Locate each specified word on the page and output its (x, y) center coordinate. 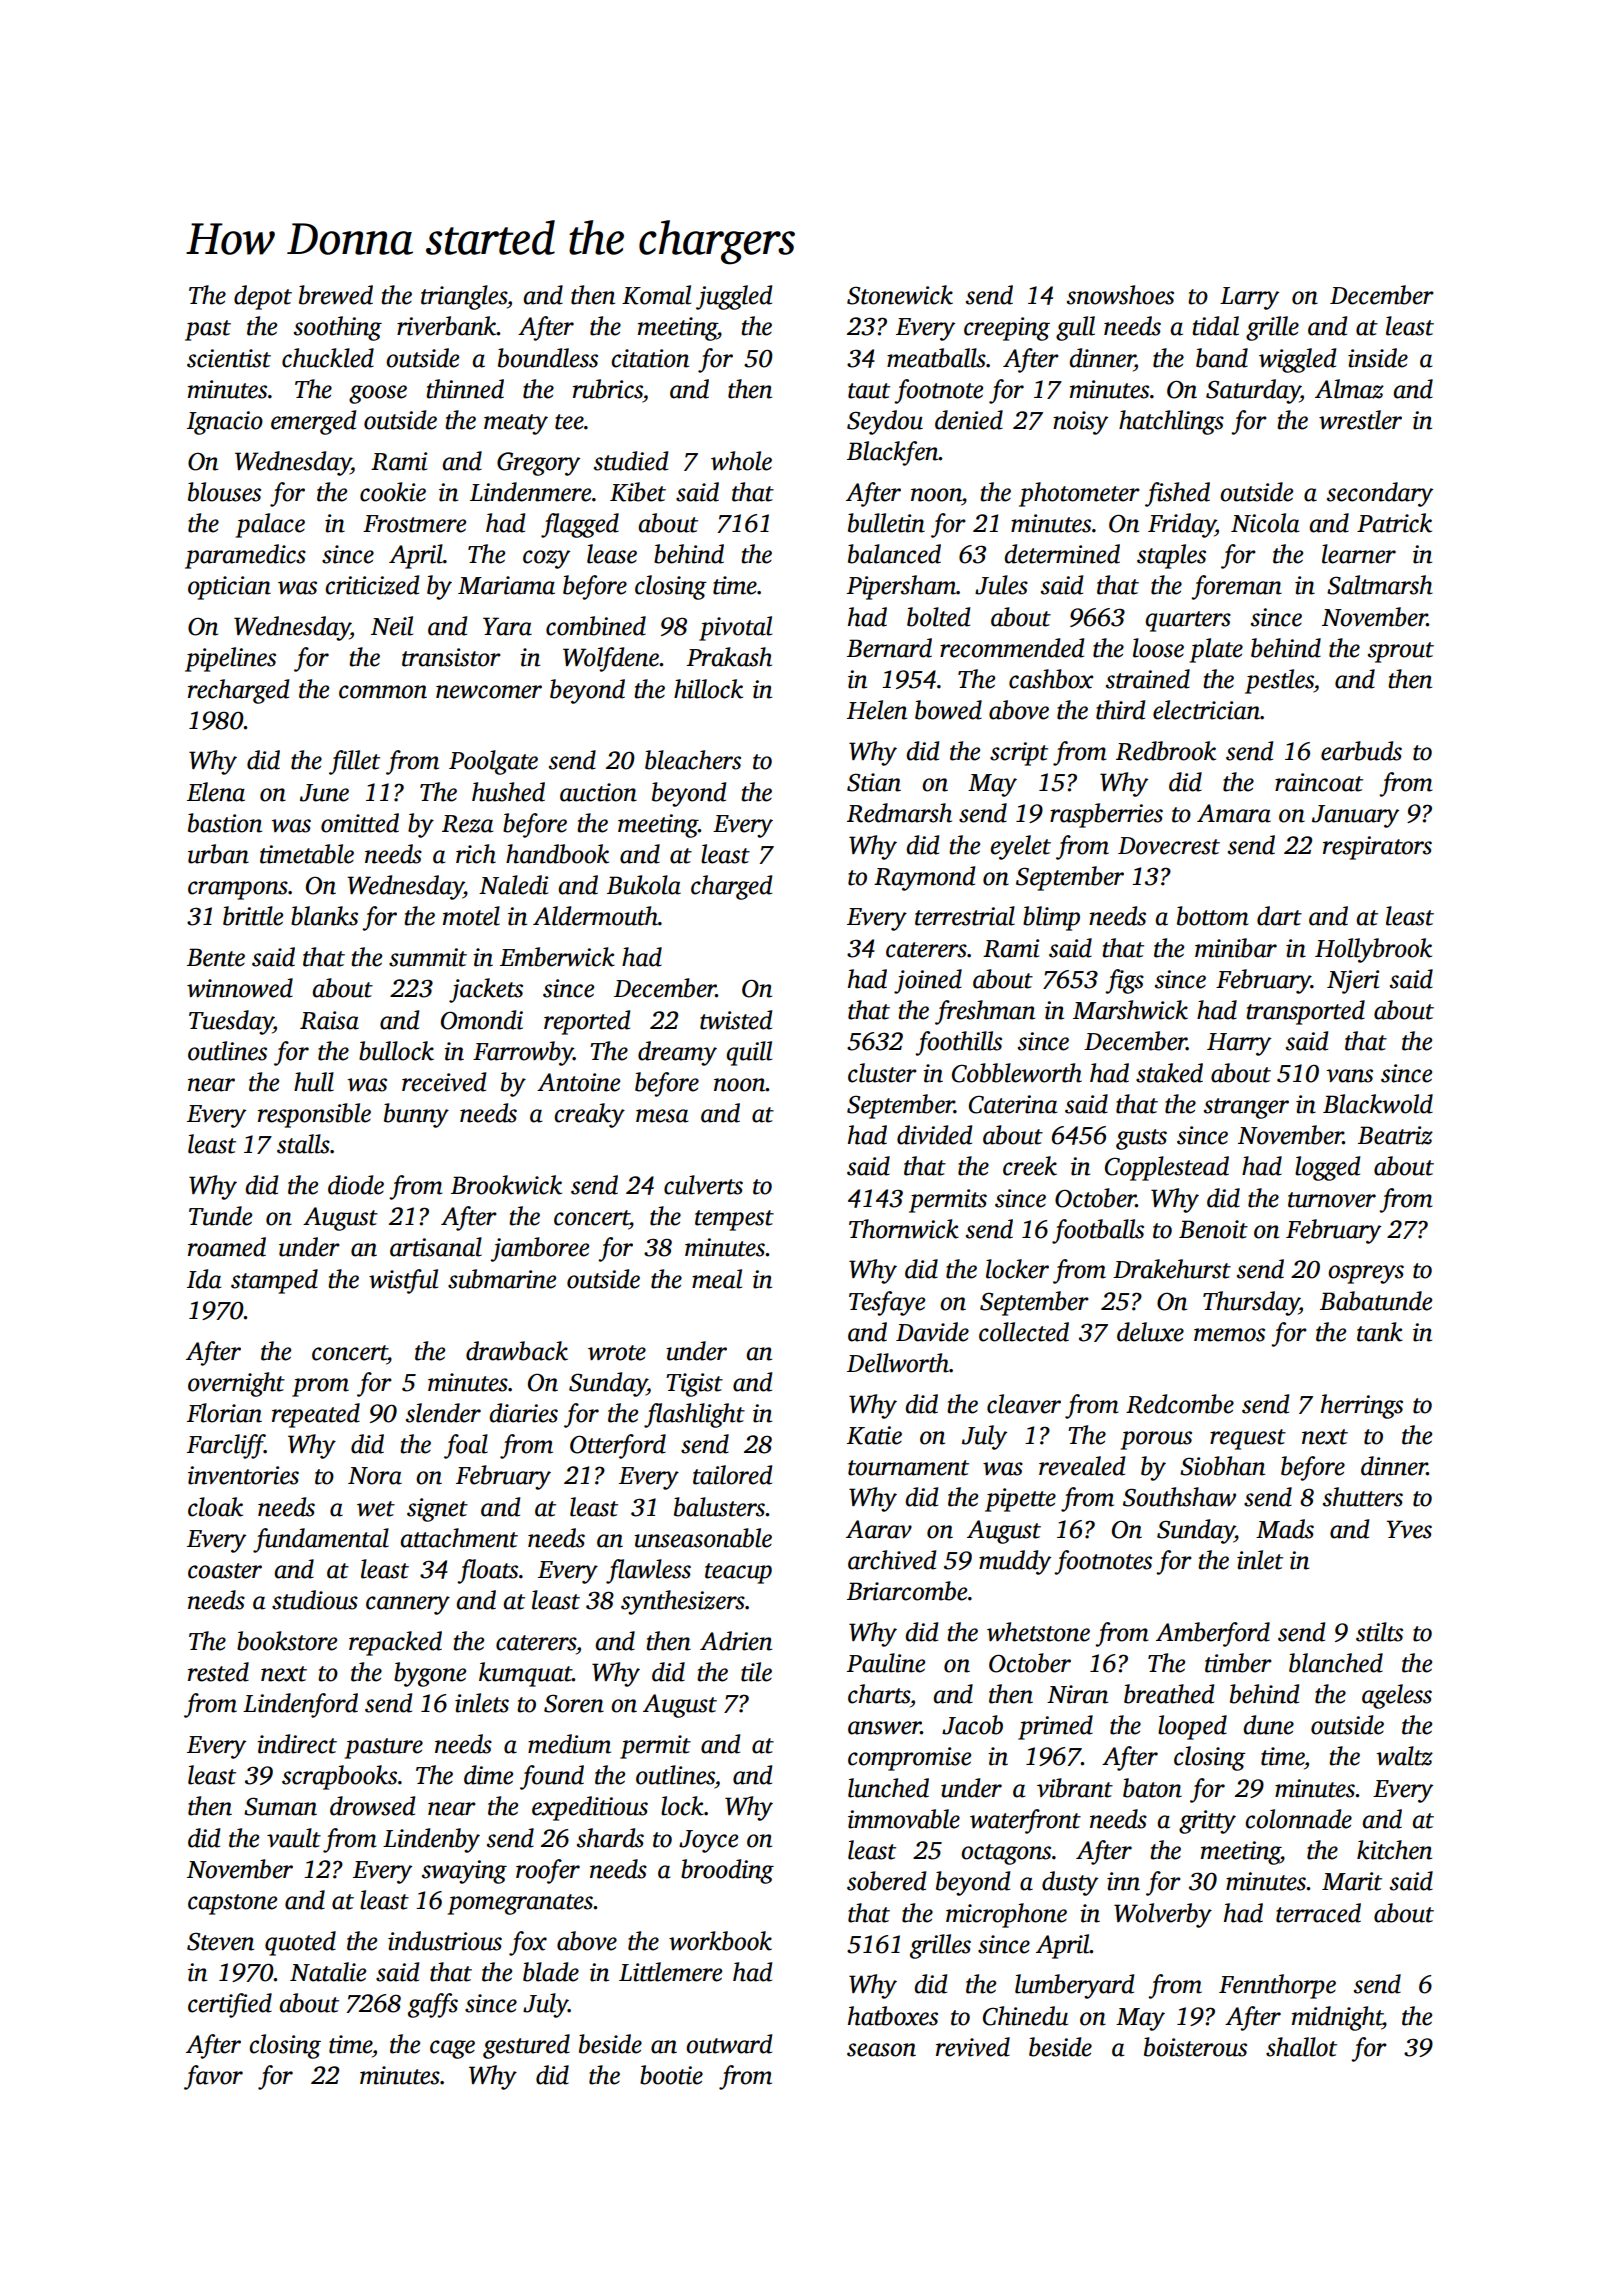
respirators (1377, 848)
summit (428, 957)
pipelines (230, 659)
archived (892, 1560)
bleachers (693, 760)
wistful (403, 1281)
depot (263, 297)
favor (213, 2077)
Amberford (1213, 1634)
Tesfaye (887, 1303)
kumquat (525, 1674)
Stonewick (900, 295)
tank (1380, 1332)
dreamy (677, 1053)
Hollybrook (1373, 950)
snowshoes (1120, 295)
